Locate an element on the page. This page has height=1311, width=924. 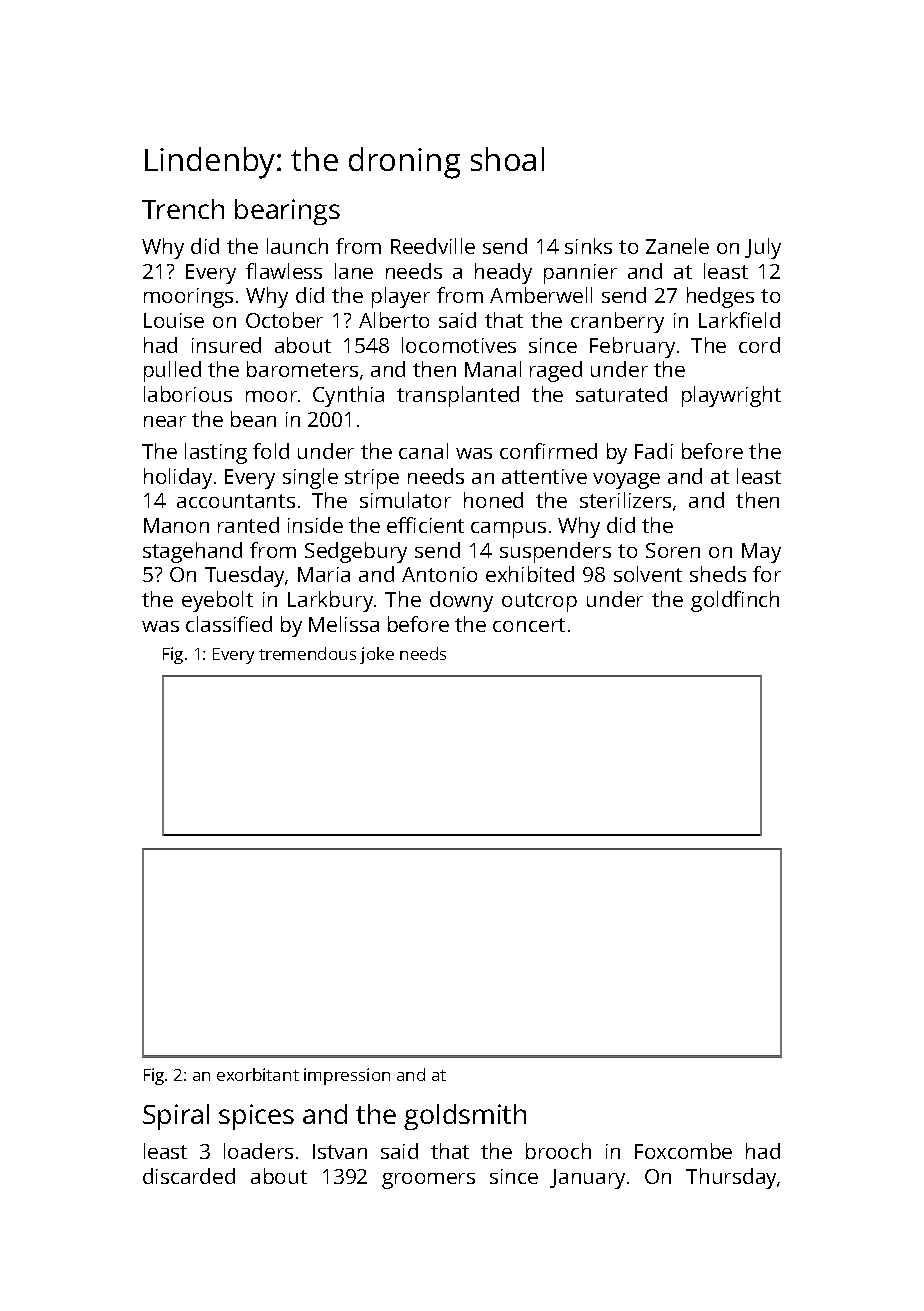
concert is located at coordinates (529, 625).
